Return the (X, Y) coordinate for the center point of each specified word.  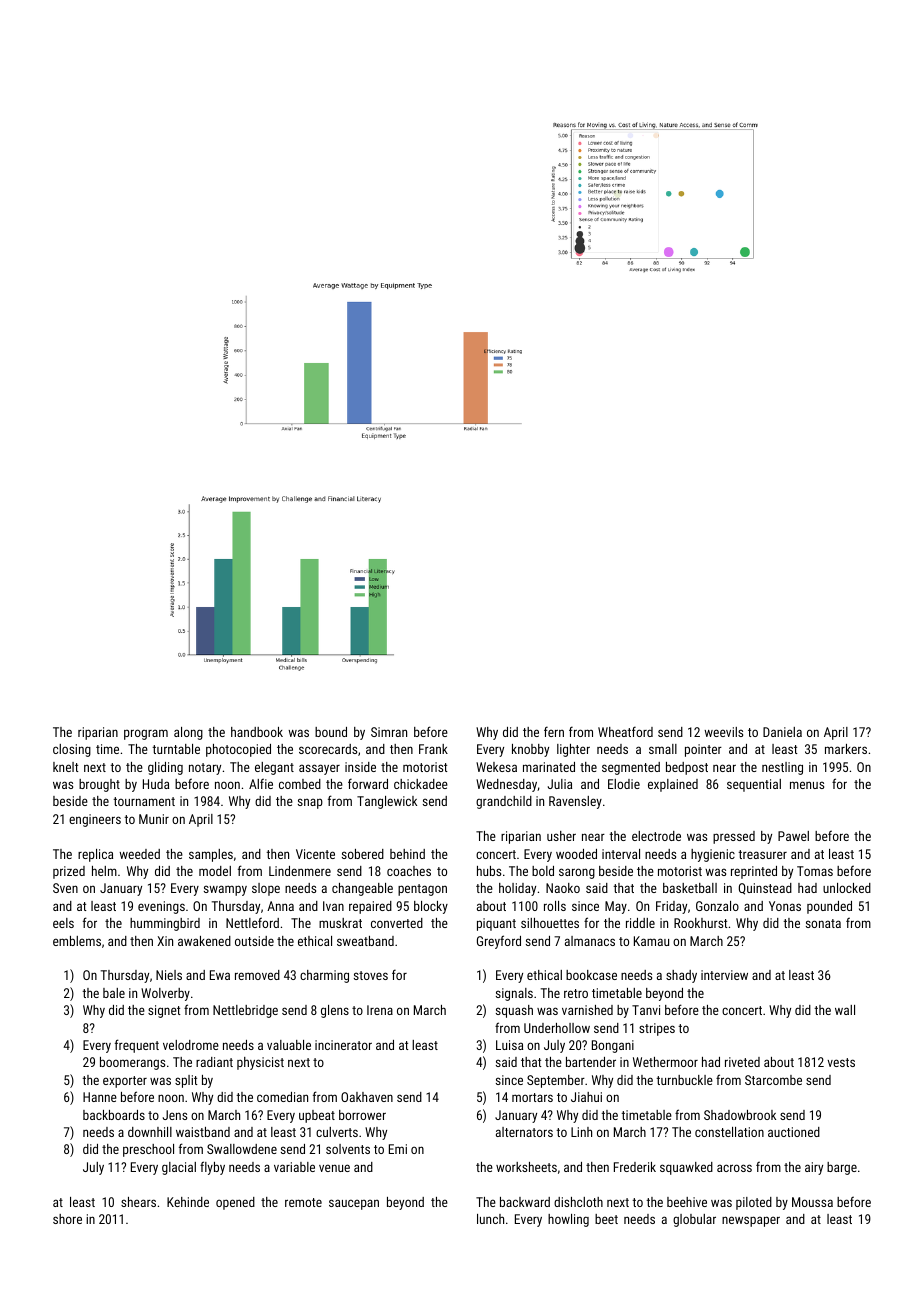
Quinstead (765, 889)
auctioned (794, 1132)
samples (211, 855)
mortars (532, 1097)
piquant (496, 924)
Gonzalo (717, 906)
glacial (179, 1168)
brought (99, 785)
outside (254, 941)
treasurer (762, 854)
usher (561, 836)
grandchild (504, 802)
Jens (175, 1115)
